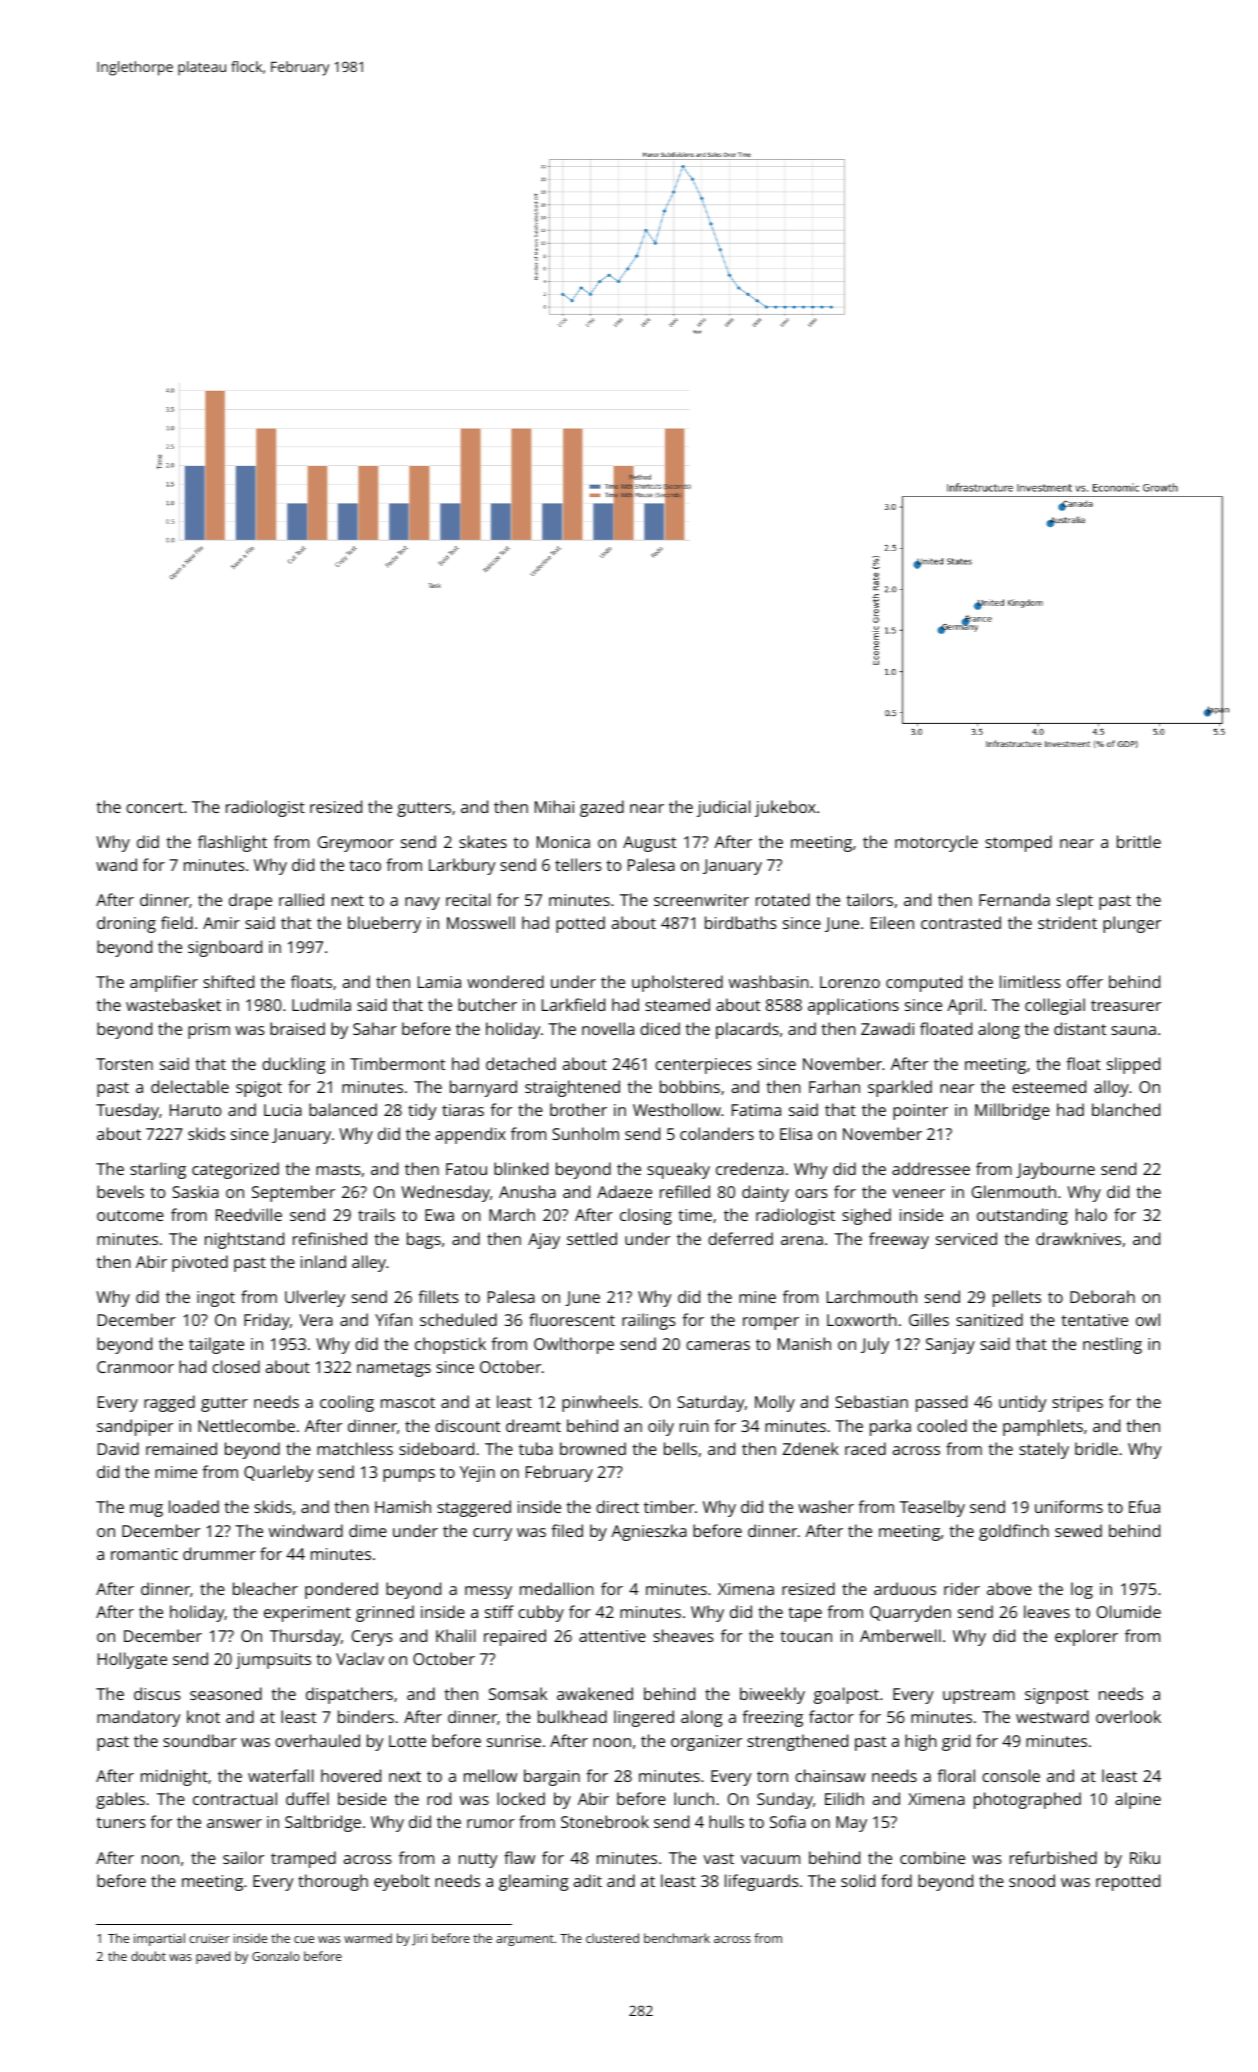  I want to click on Deborah, so click(1102, 1296).
